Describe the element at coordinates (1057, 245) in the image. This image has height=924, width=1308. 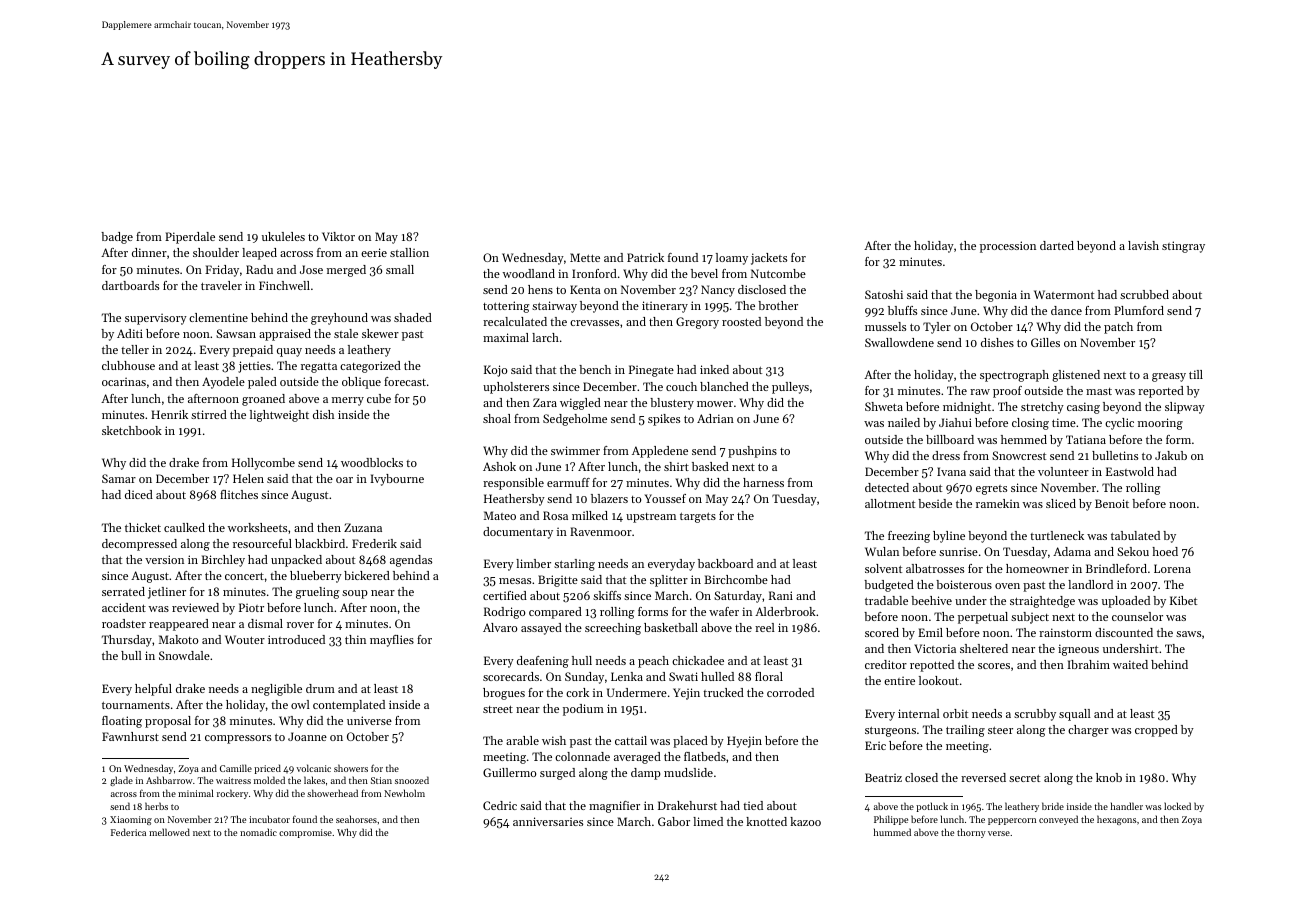
I see `darted` at that location.
